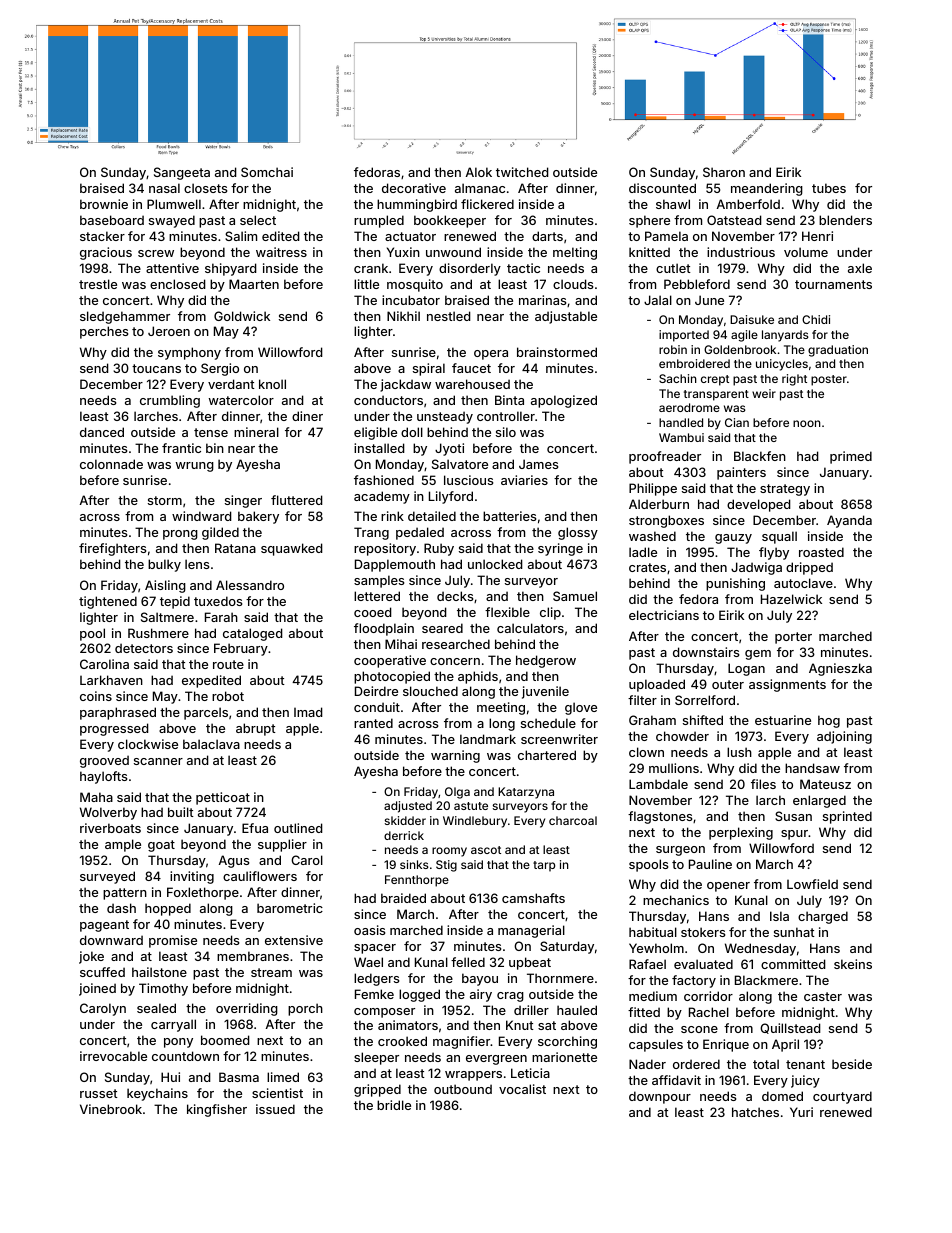 This image has width=952, height=1233. I want to click on brownie, so click(104, 204).
